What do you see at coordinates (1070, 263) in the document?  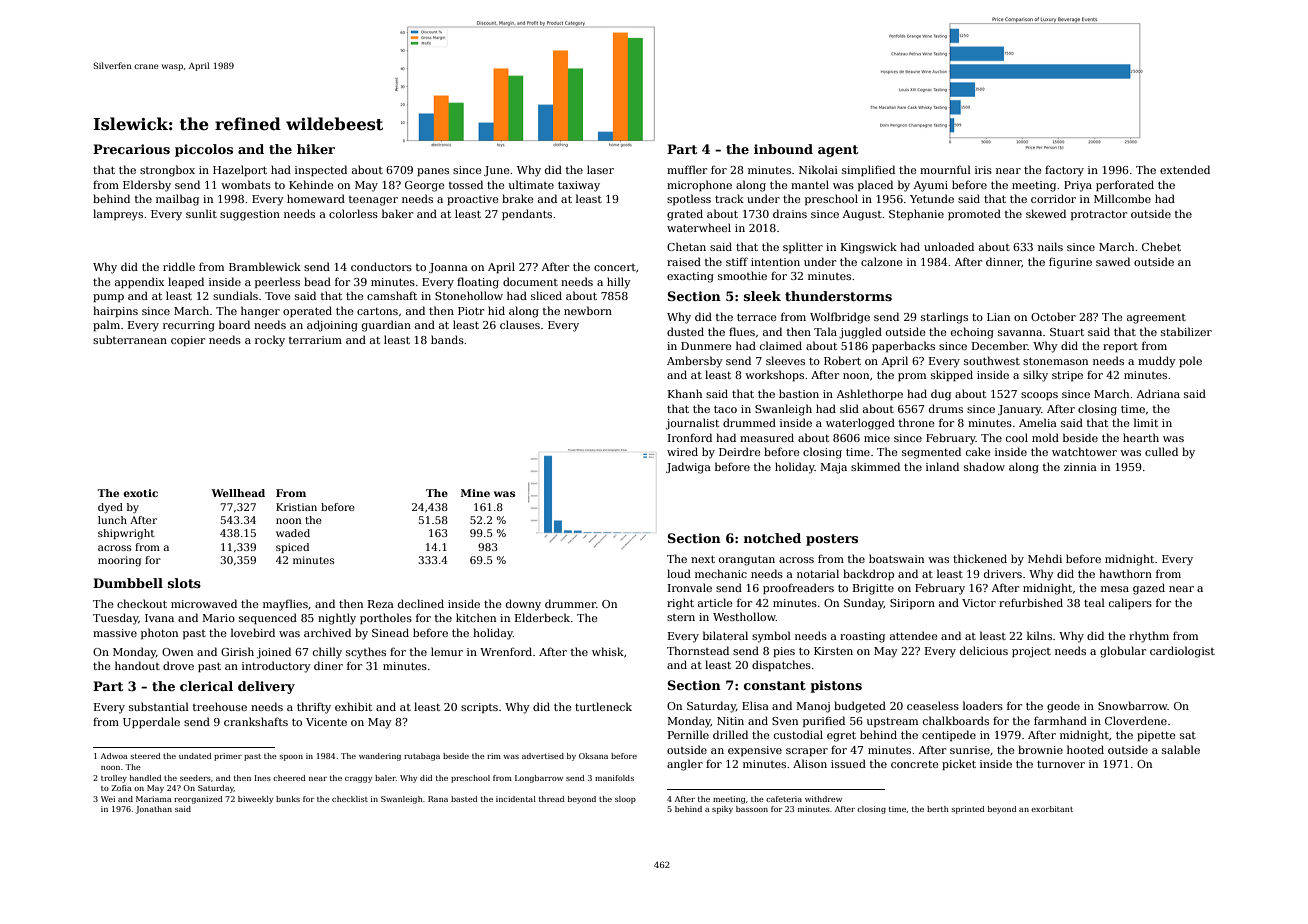 I see `figurine` at bounding box center [1070, 263].
